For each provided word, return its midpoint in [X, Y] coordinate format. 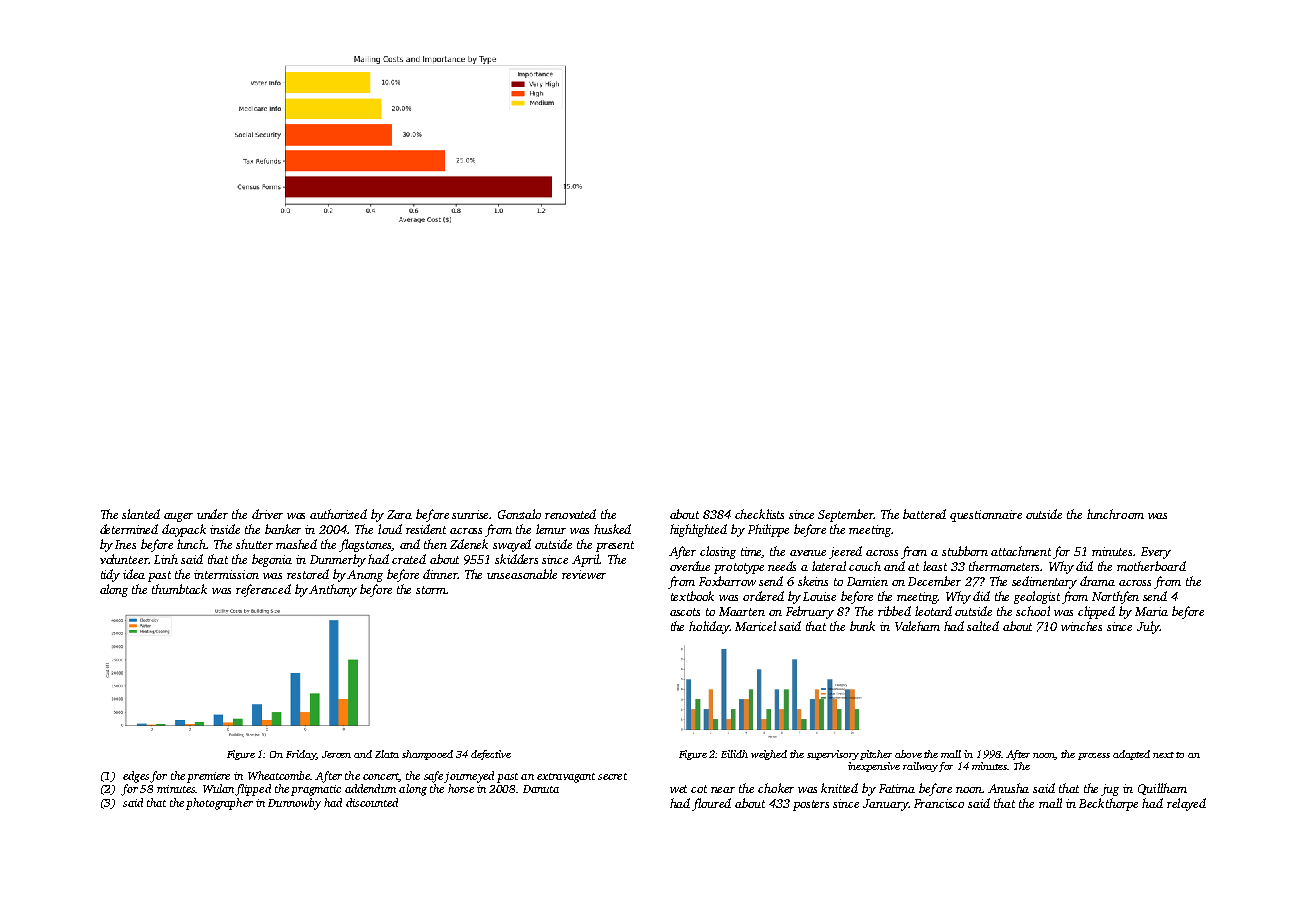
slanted [141, 514]
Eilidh [734, 754]
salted [983, 626]
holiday [709, 627]
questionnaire [986, 516]
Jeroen [336, 754]
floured [711, 804]
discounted [372, 802]
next [1163, 755]
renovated [570, 514]
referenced [263, 590]
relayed [1186, 804]
